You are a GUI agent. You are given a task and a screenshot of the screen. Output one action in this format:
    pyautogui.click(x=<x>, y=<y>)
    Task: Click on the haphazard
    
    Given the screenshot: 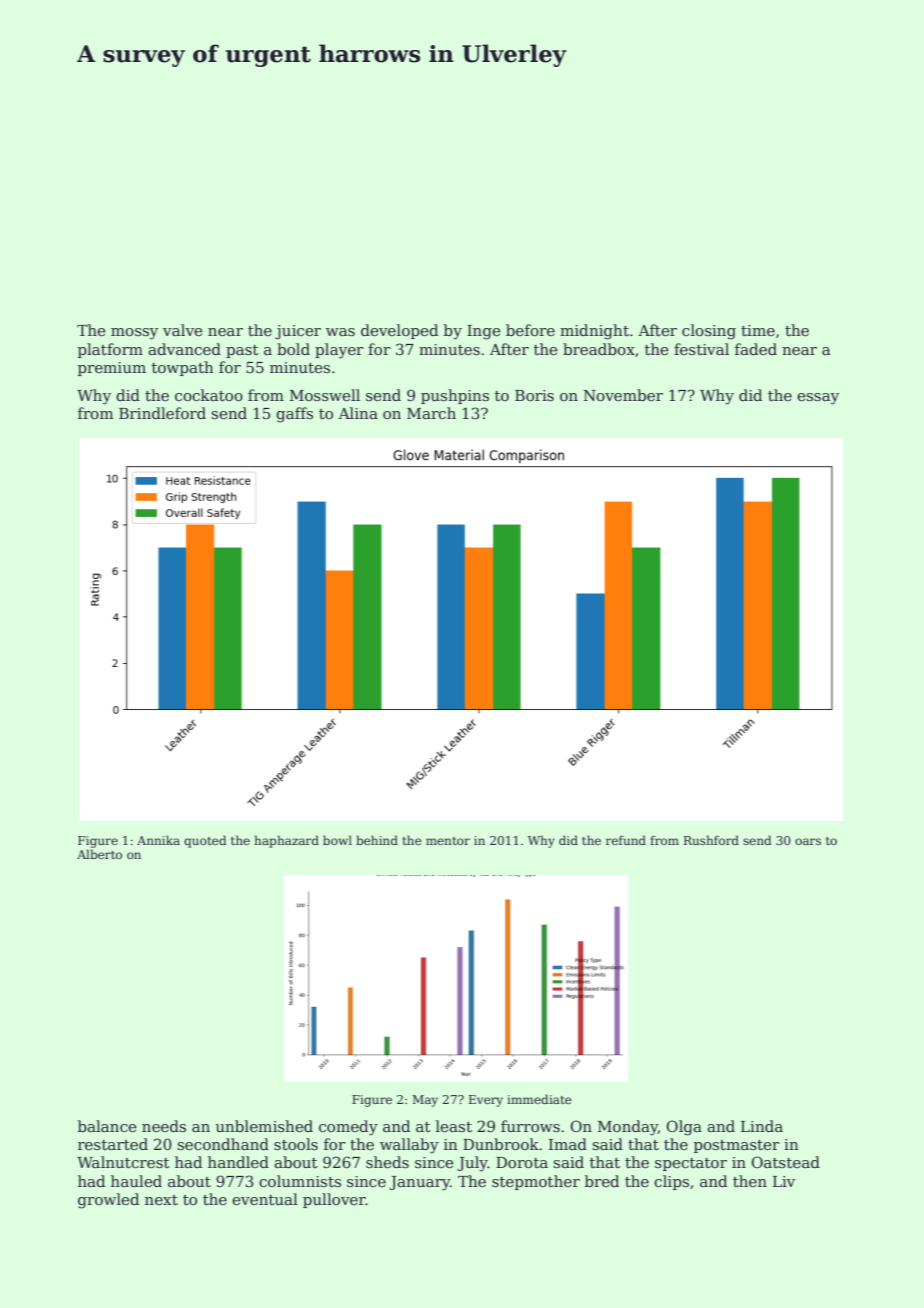 What is the action you would take?
    pyautogui.click(x=286, y=841)
